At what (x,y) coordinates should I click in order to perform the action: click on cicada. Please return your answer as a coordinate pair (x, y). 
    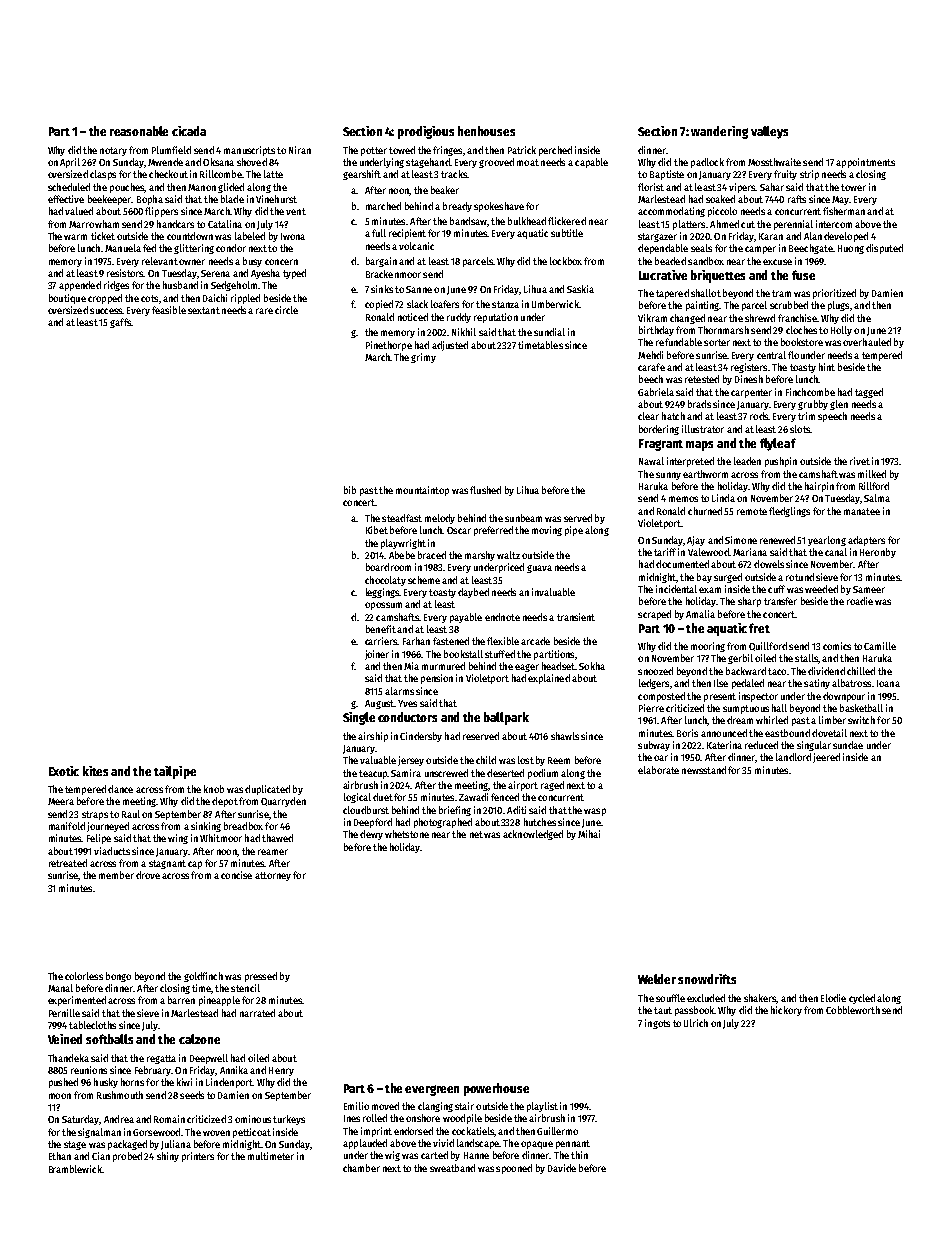
    Looking at the image, I should click on (189, 131).
